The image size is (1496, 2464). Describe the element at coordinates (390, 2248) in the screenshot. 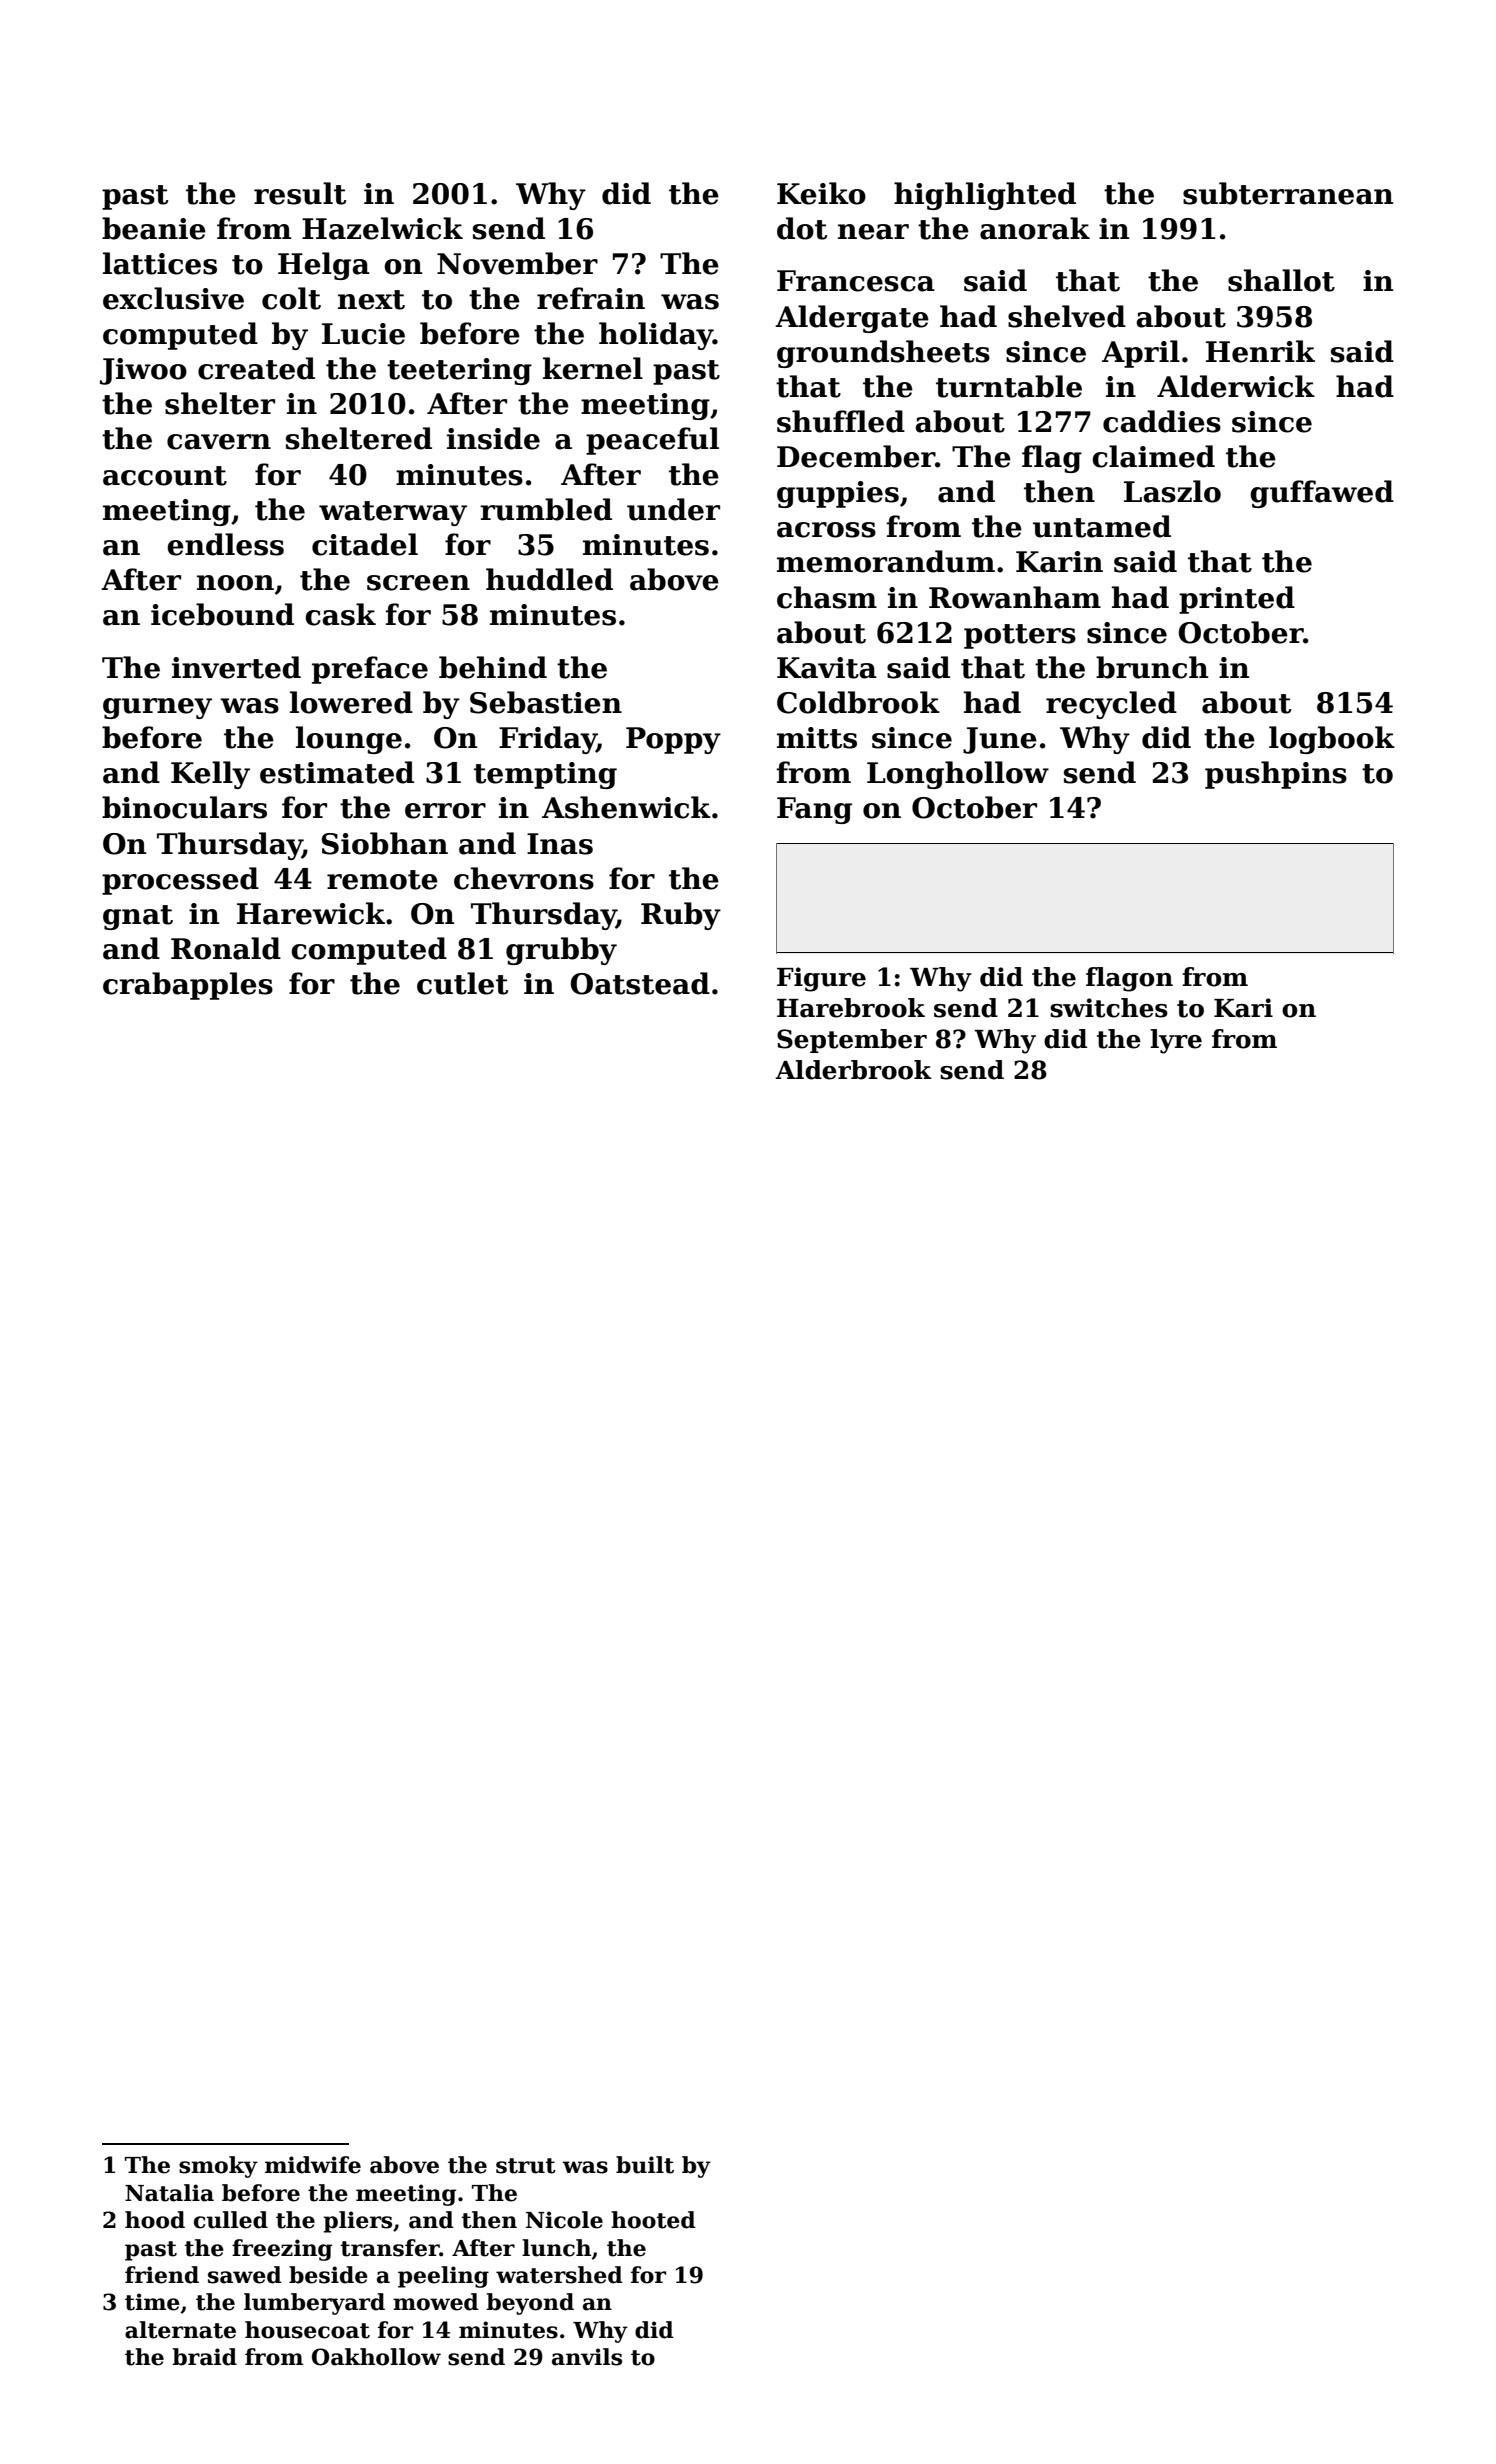

I see `transfer` at that location.
